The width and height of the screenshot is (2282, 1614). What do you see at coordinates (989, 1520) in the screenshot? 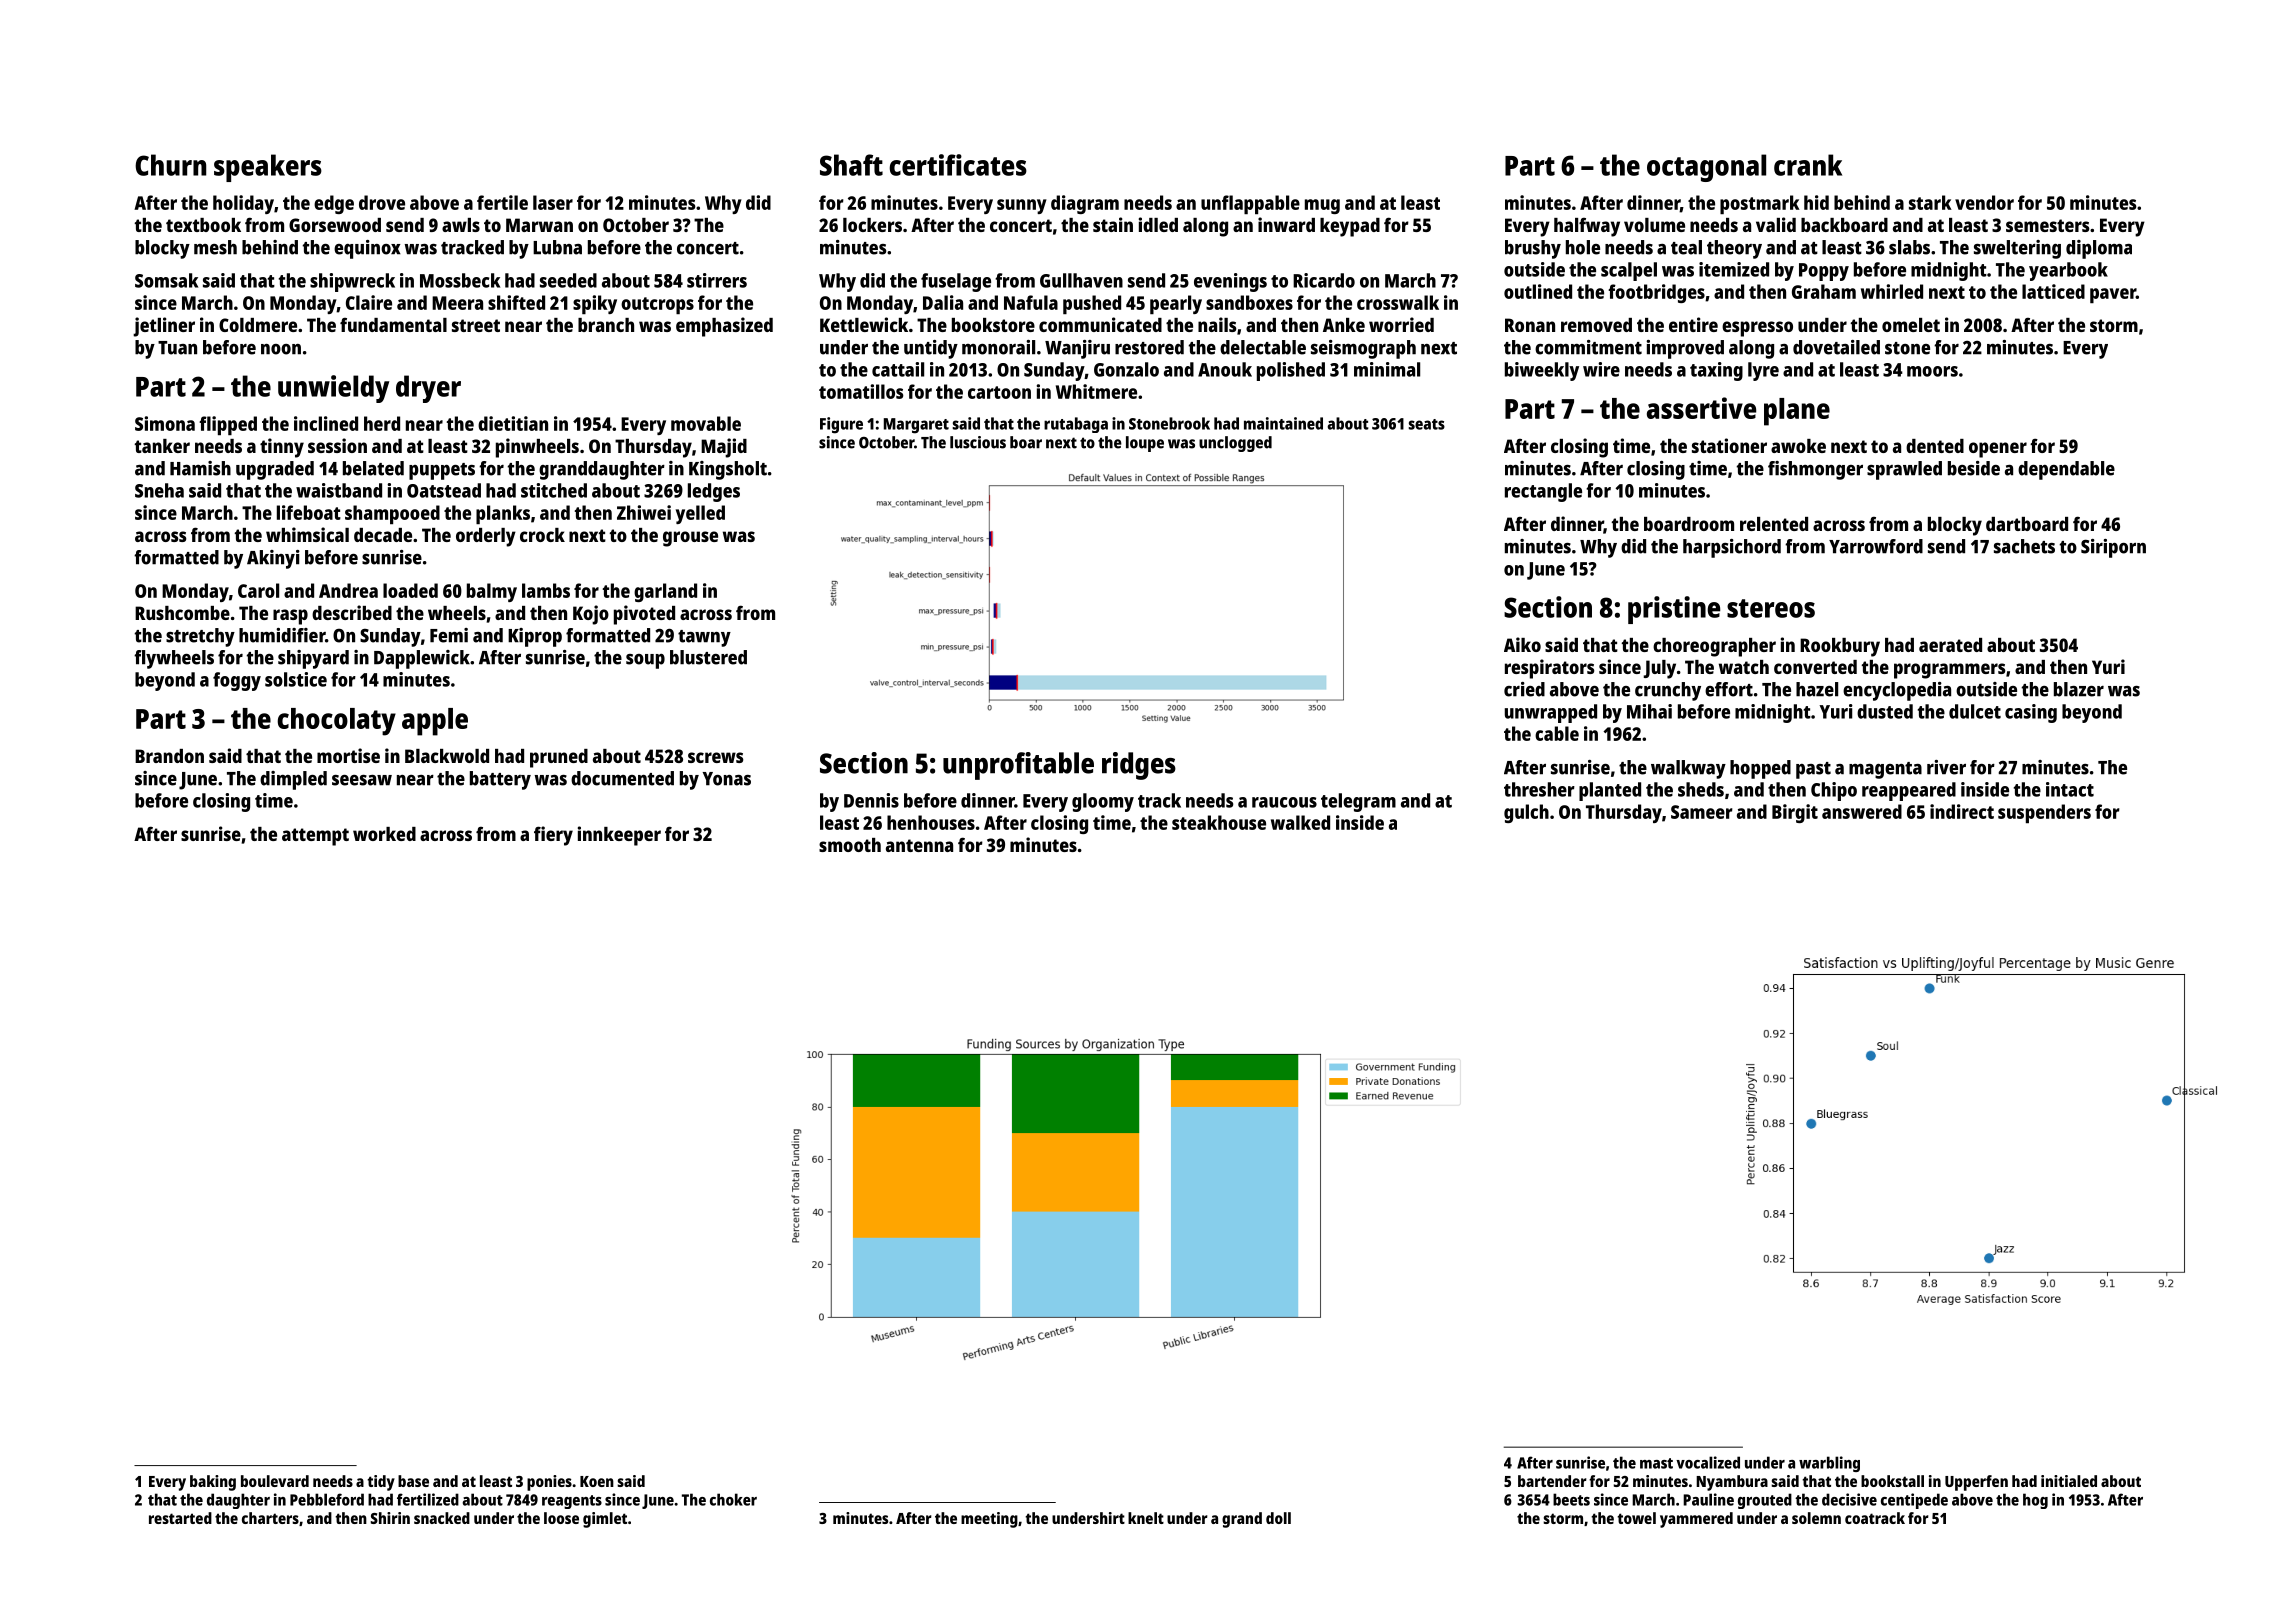
I see `meeting` at bounding box center [989, 1520].
